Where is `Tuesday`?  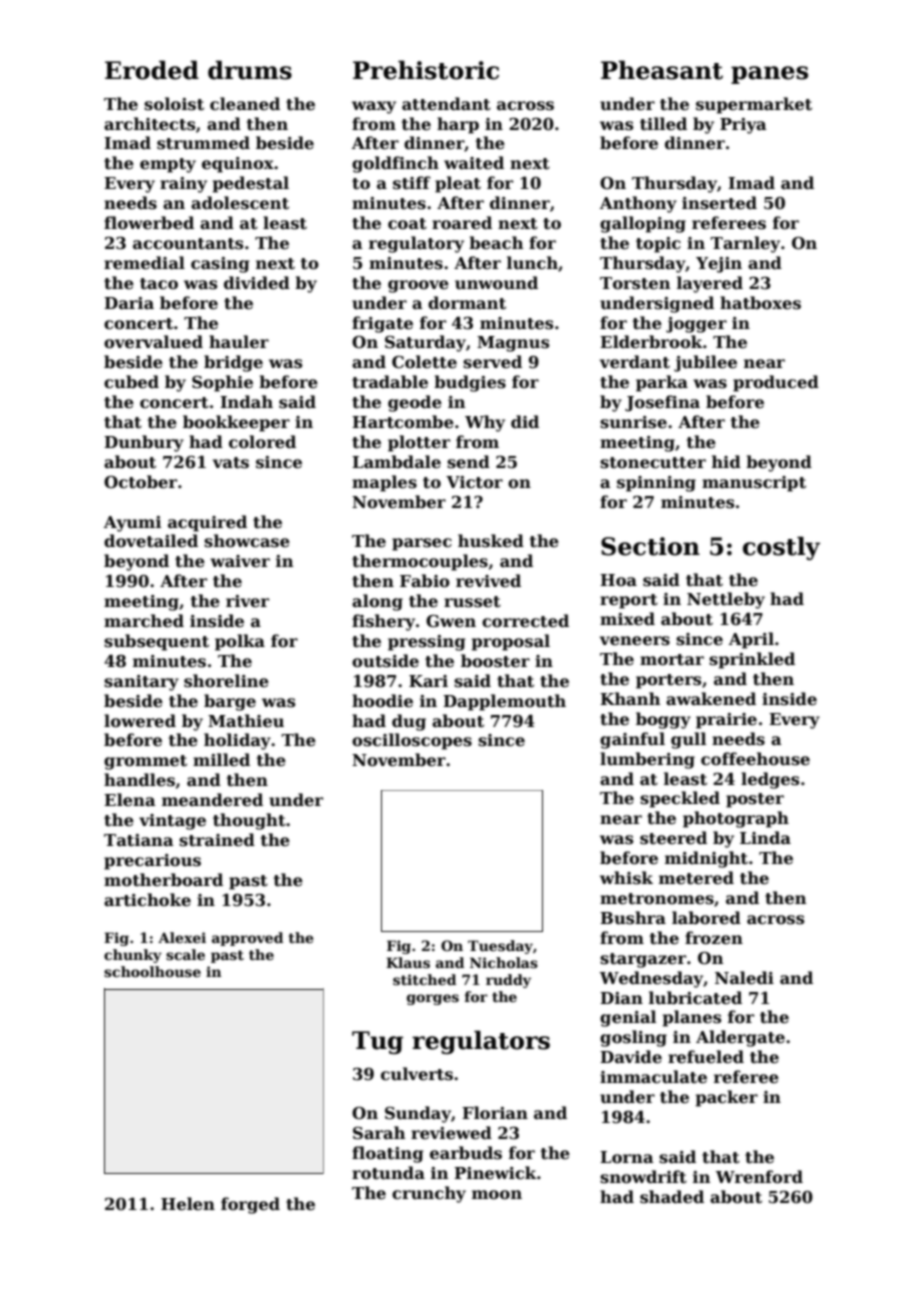 Tuesday is located at coordinates (500, 947).
